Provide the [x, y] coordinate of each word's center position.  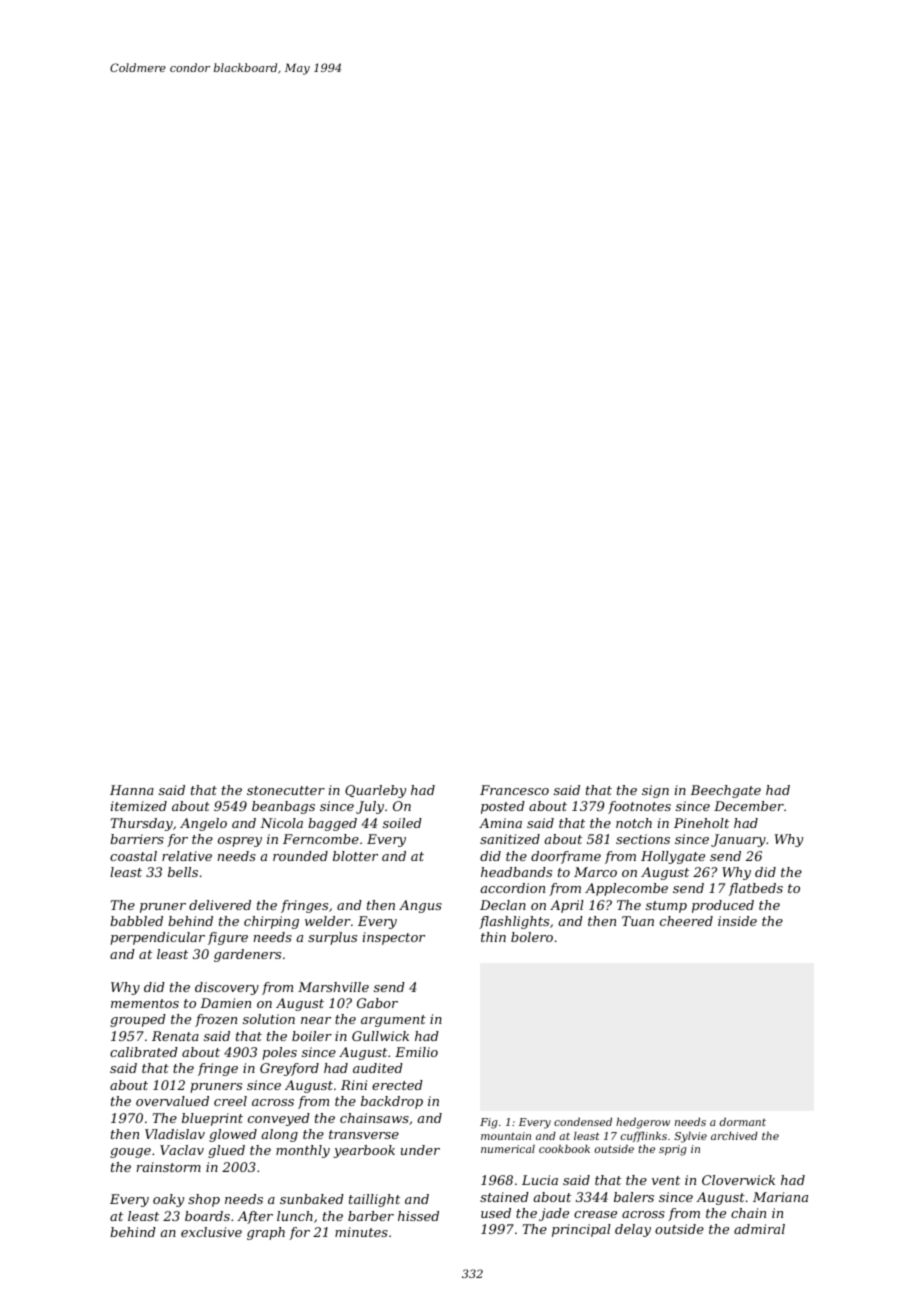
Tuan [638, 921]
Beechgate [725, 791]
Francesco [514, 790]
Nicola [281, 823]
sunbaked [312, 1199]
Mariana [780, 1197]
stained [504, 1197]
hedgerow [643, 1123]
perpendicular [157, 938]
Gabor [377, 1003]
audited [378, 1068]
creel [230, 1101]
